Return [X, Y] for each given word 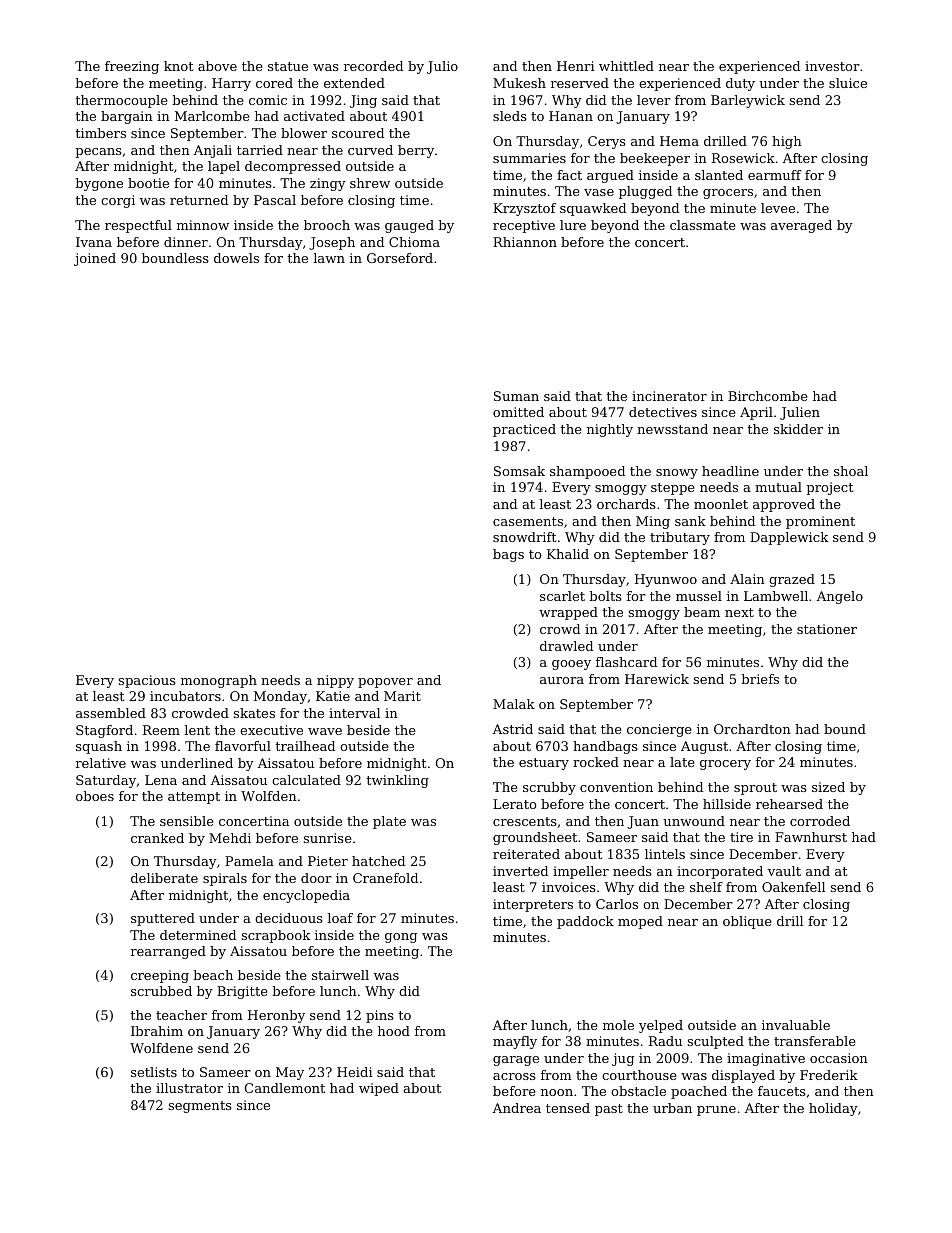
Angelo [840, 597]
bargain [127, 117]
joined [95, 259]
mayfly [515, 1042]
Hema [679, 141]
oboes [95, 796]
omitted [518, 412]
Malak [514, 704]
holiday [833, 1109]
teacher [181, 1015]
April [756, 413]
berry [416, 151]
